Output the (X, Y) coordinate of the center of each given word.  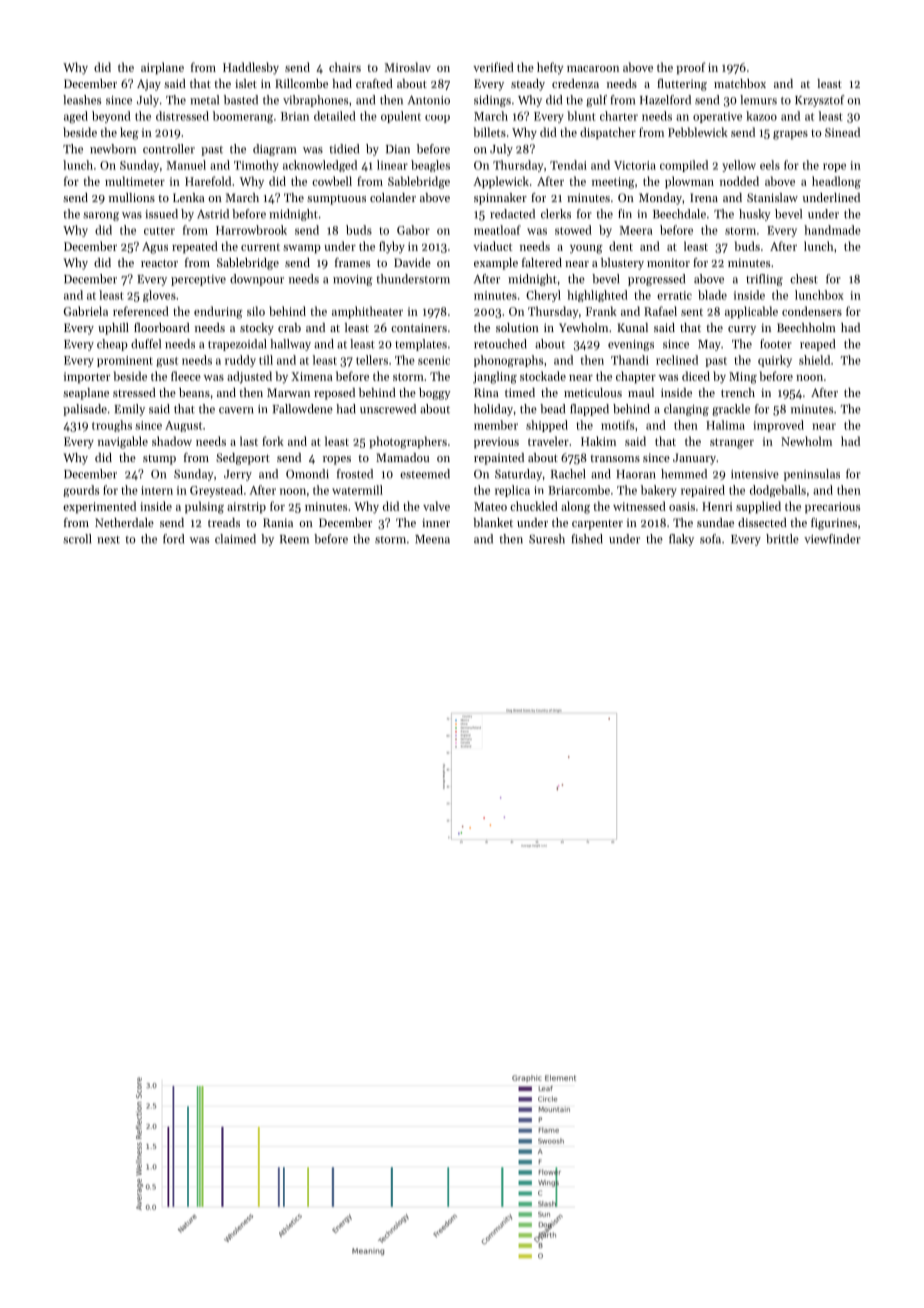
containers (419, 327)
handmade (832, 230)
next (108, 540)
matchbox (740, 83)
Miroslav (408, 67)
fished (587, 539)
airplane (162, 68)
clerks (556, 214)
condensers (812, 311)
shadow (172, 441)
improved (778, 426)
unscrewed (388, 409)
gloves (159, 296)
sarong (101, 216)
